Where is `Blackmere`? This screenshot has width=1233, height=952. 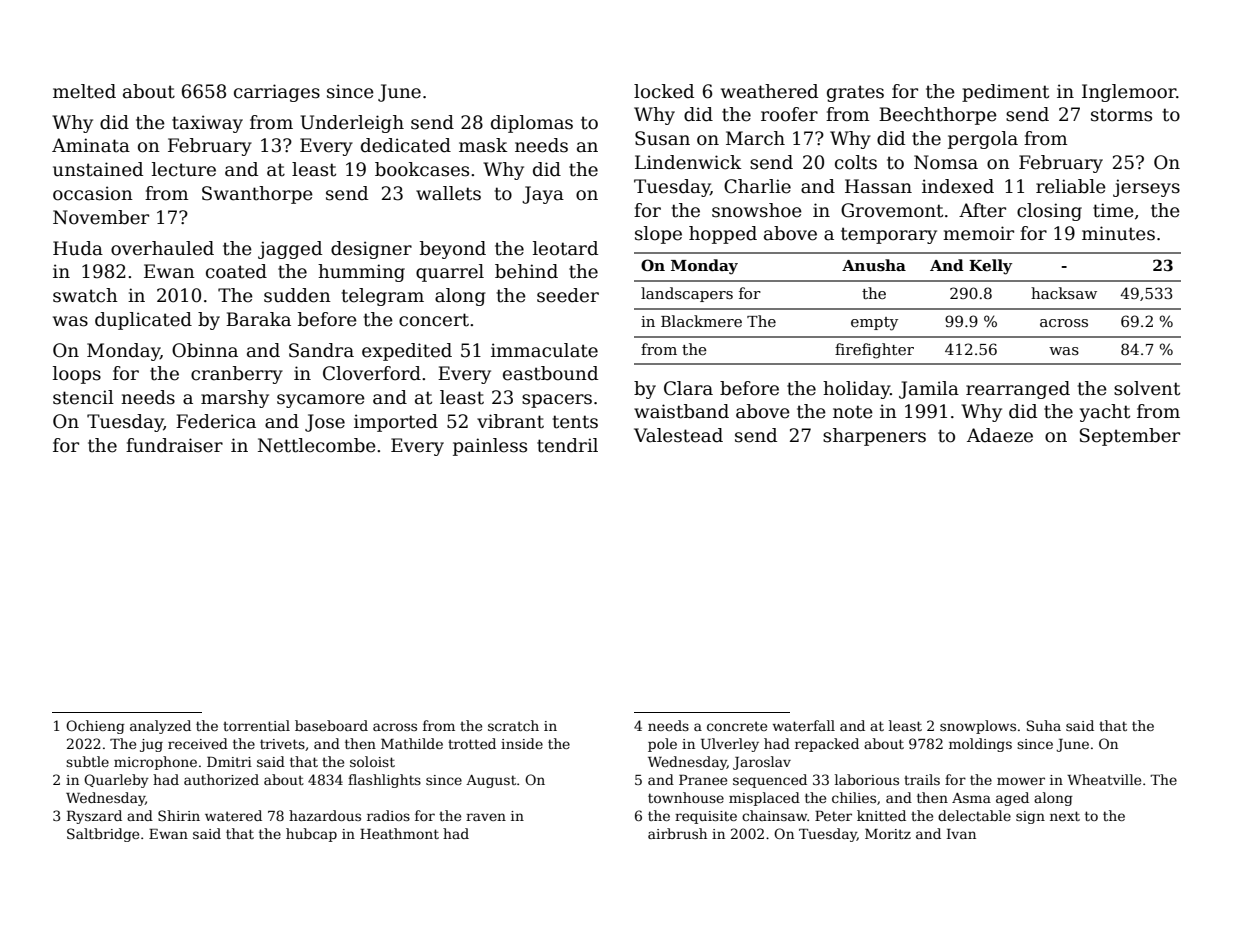
Blackmere is located at coordinates (701, 321).
